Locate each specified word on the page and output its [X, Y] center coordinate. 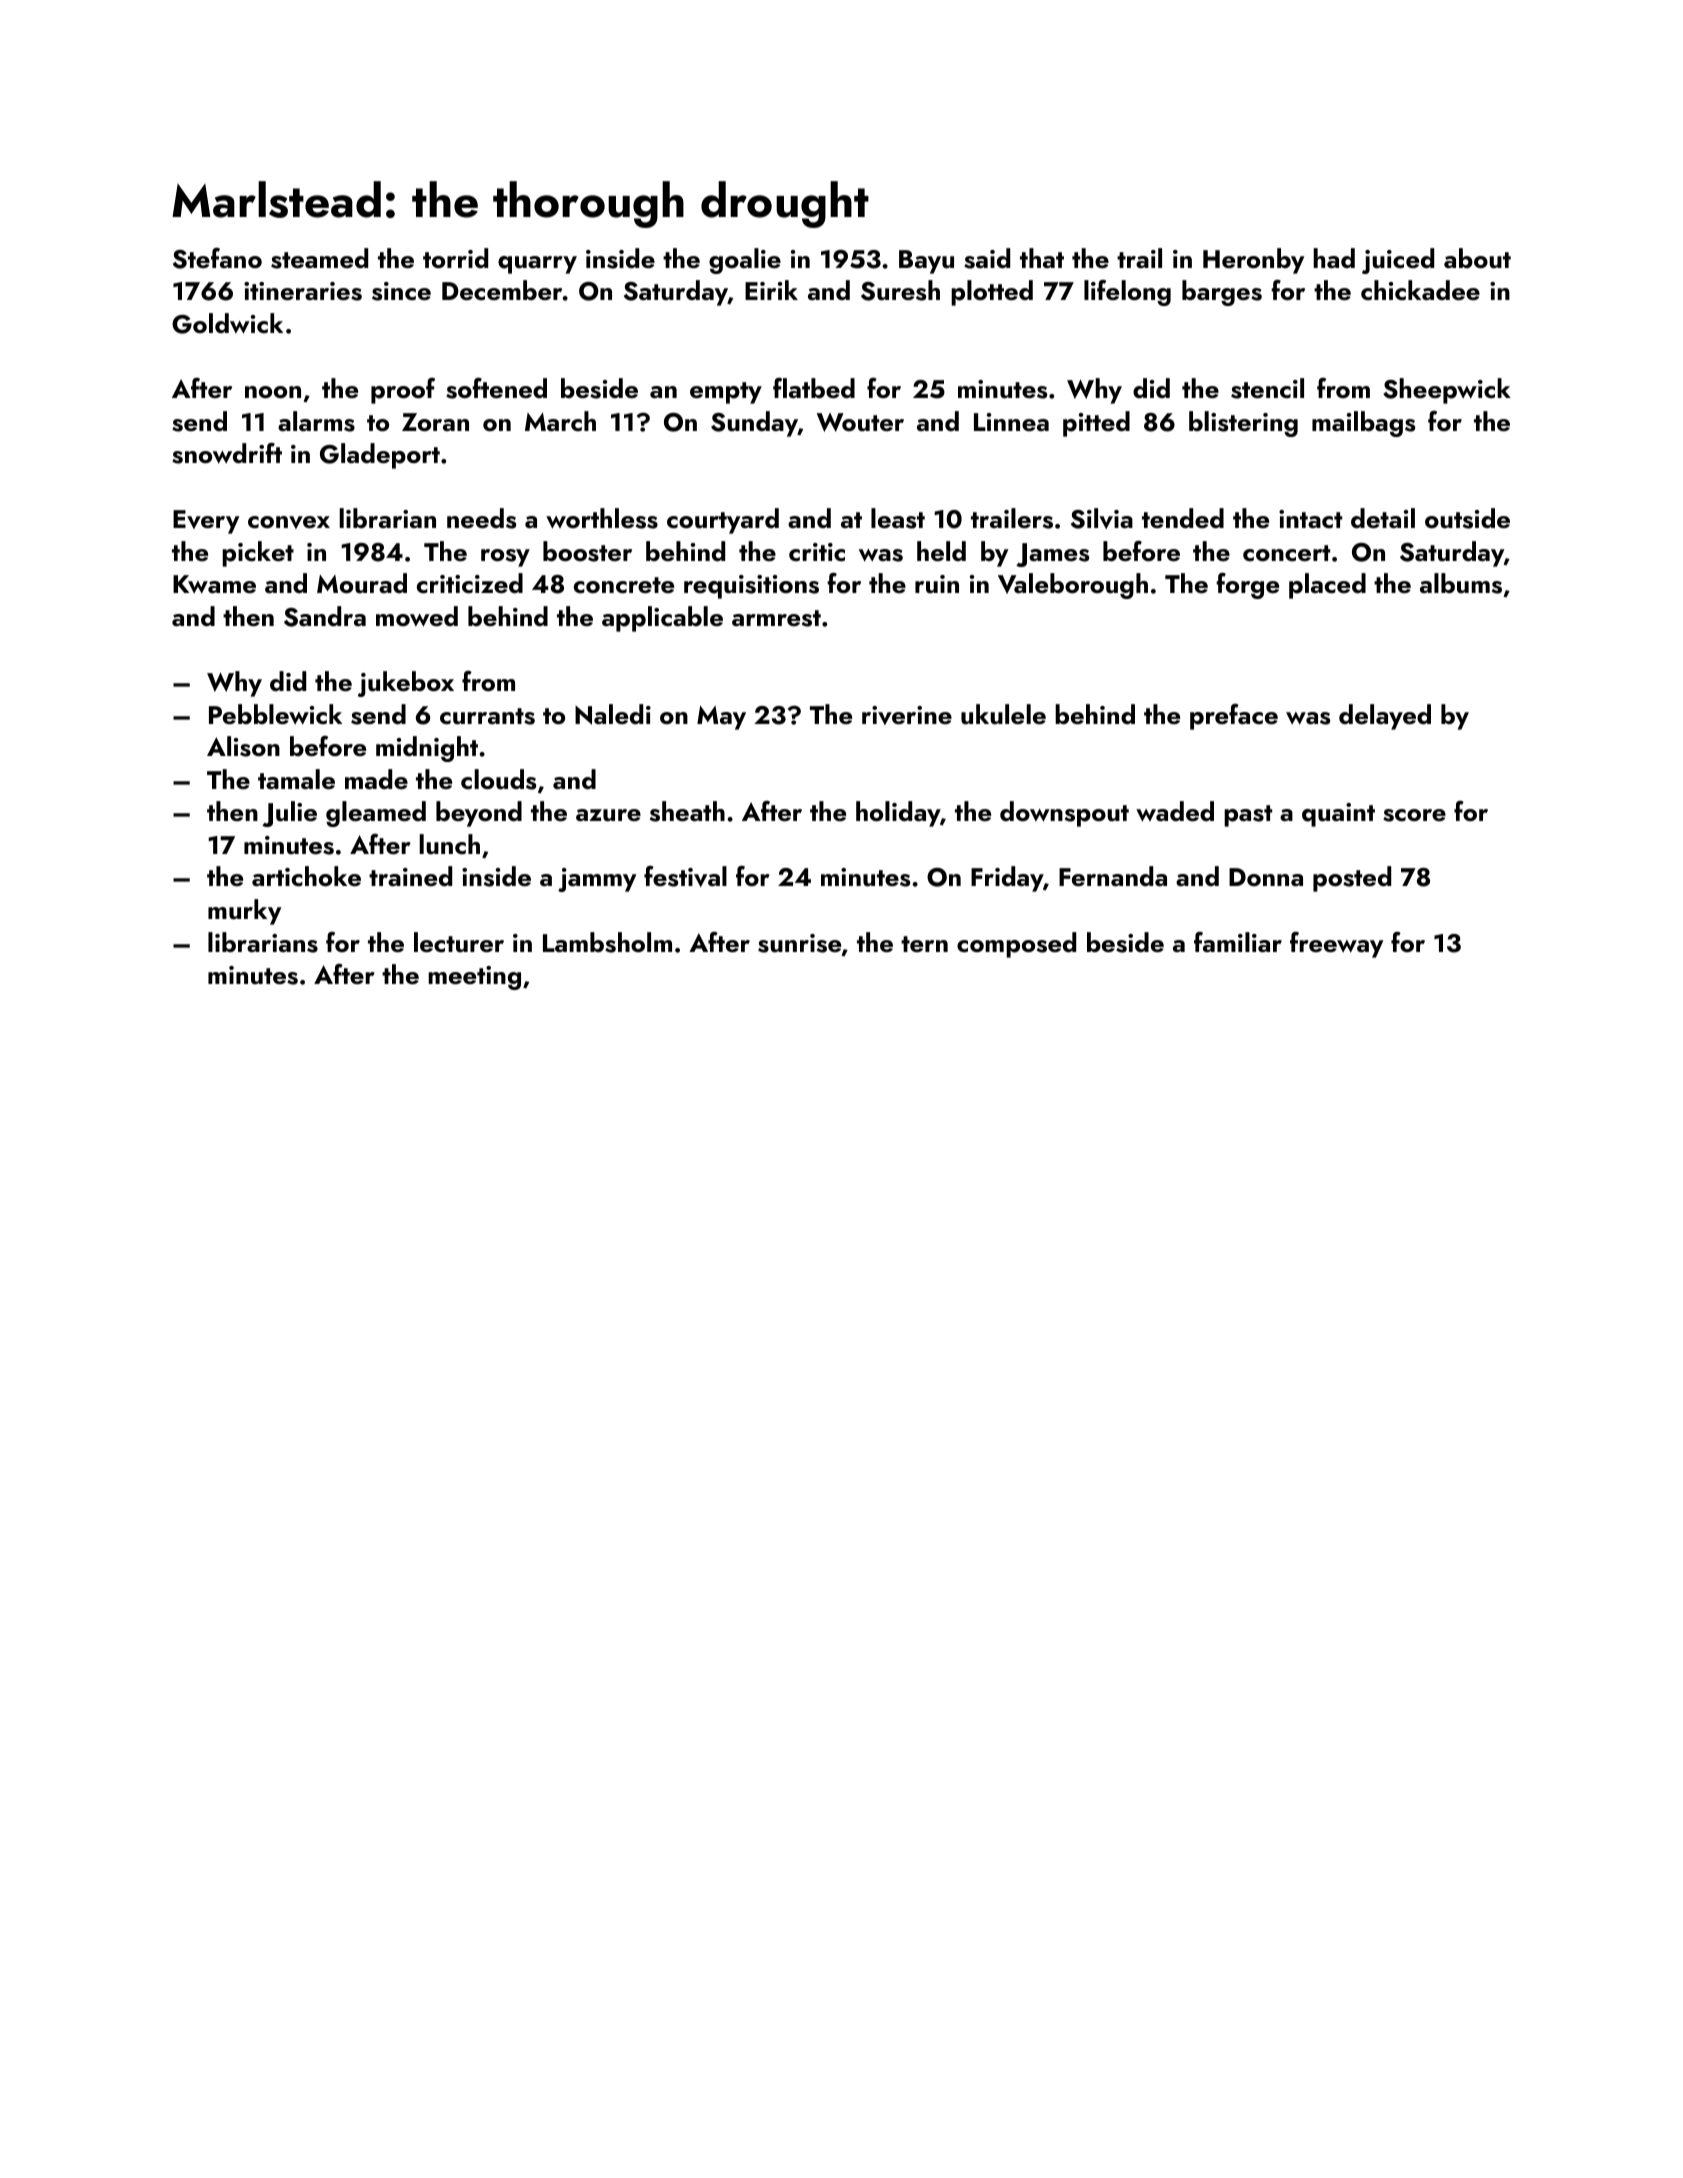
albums [1461, 583]
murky [244, 912]
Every [206, 522]
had [1334, 258]
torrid [455, 258]
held [941, 551]
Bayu [926, 262]
